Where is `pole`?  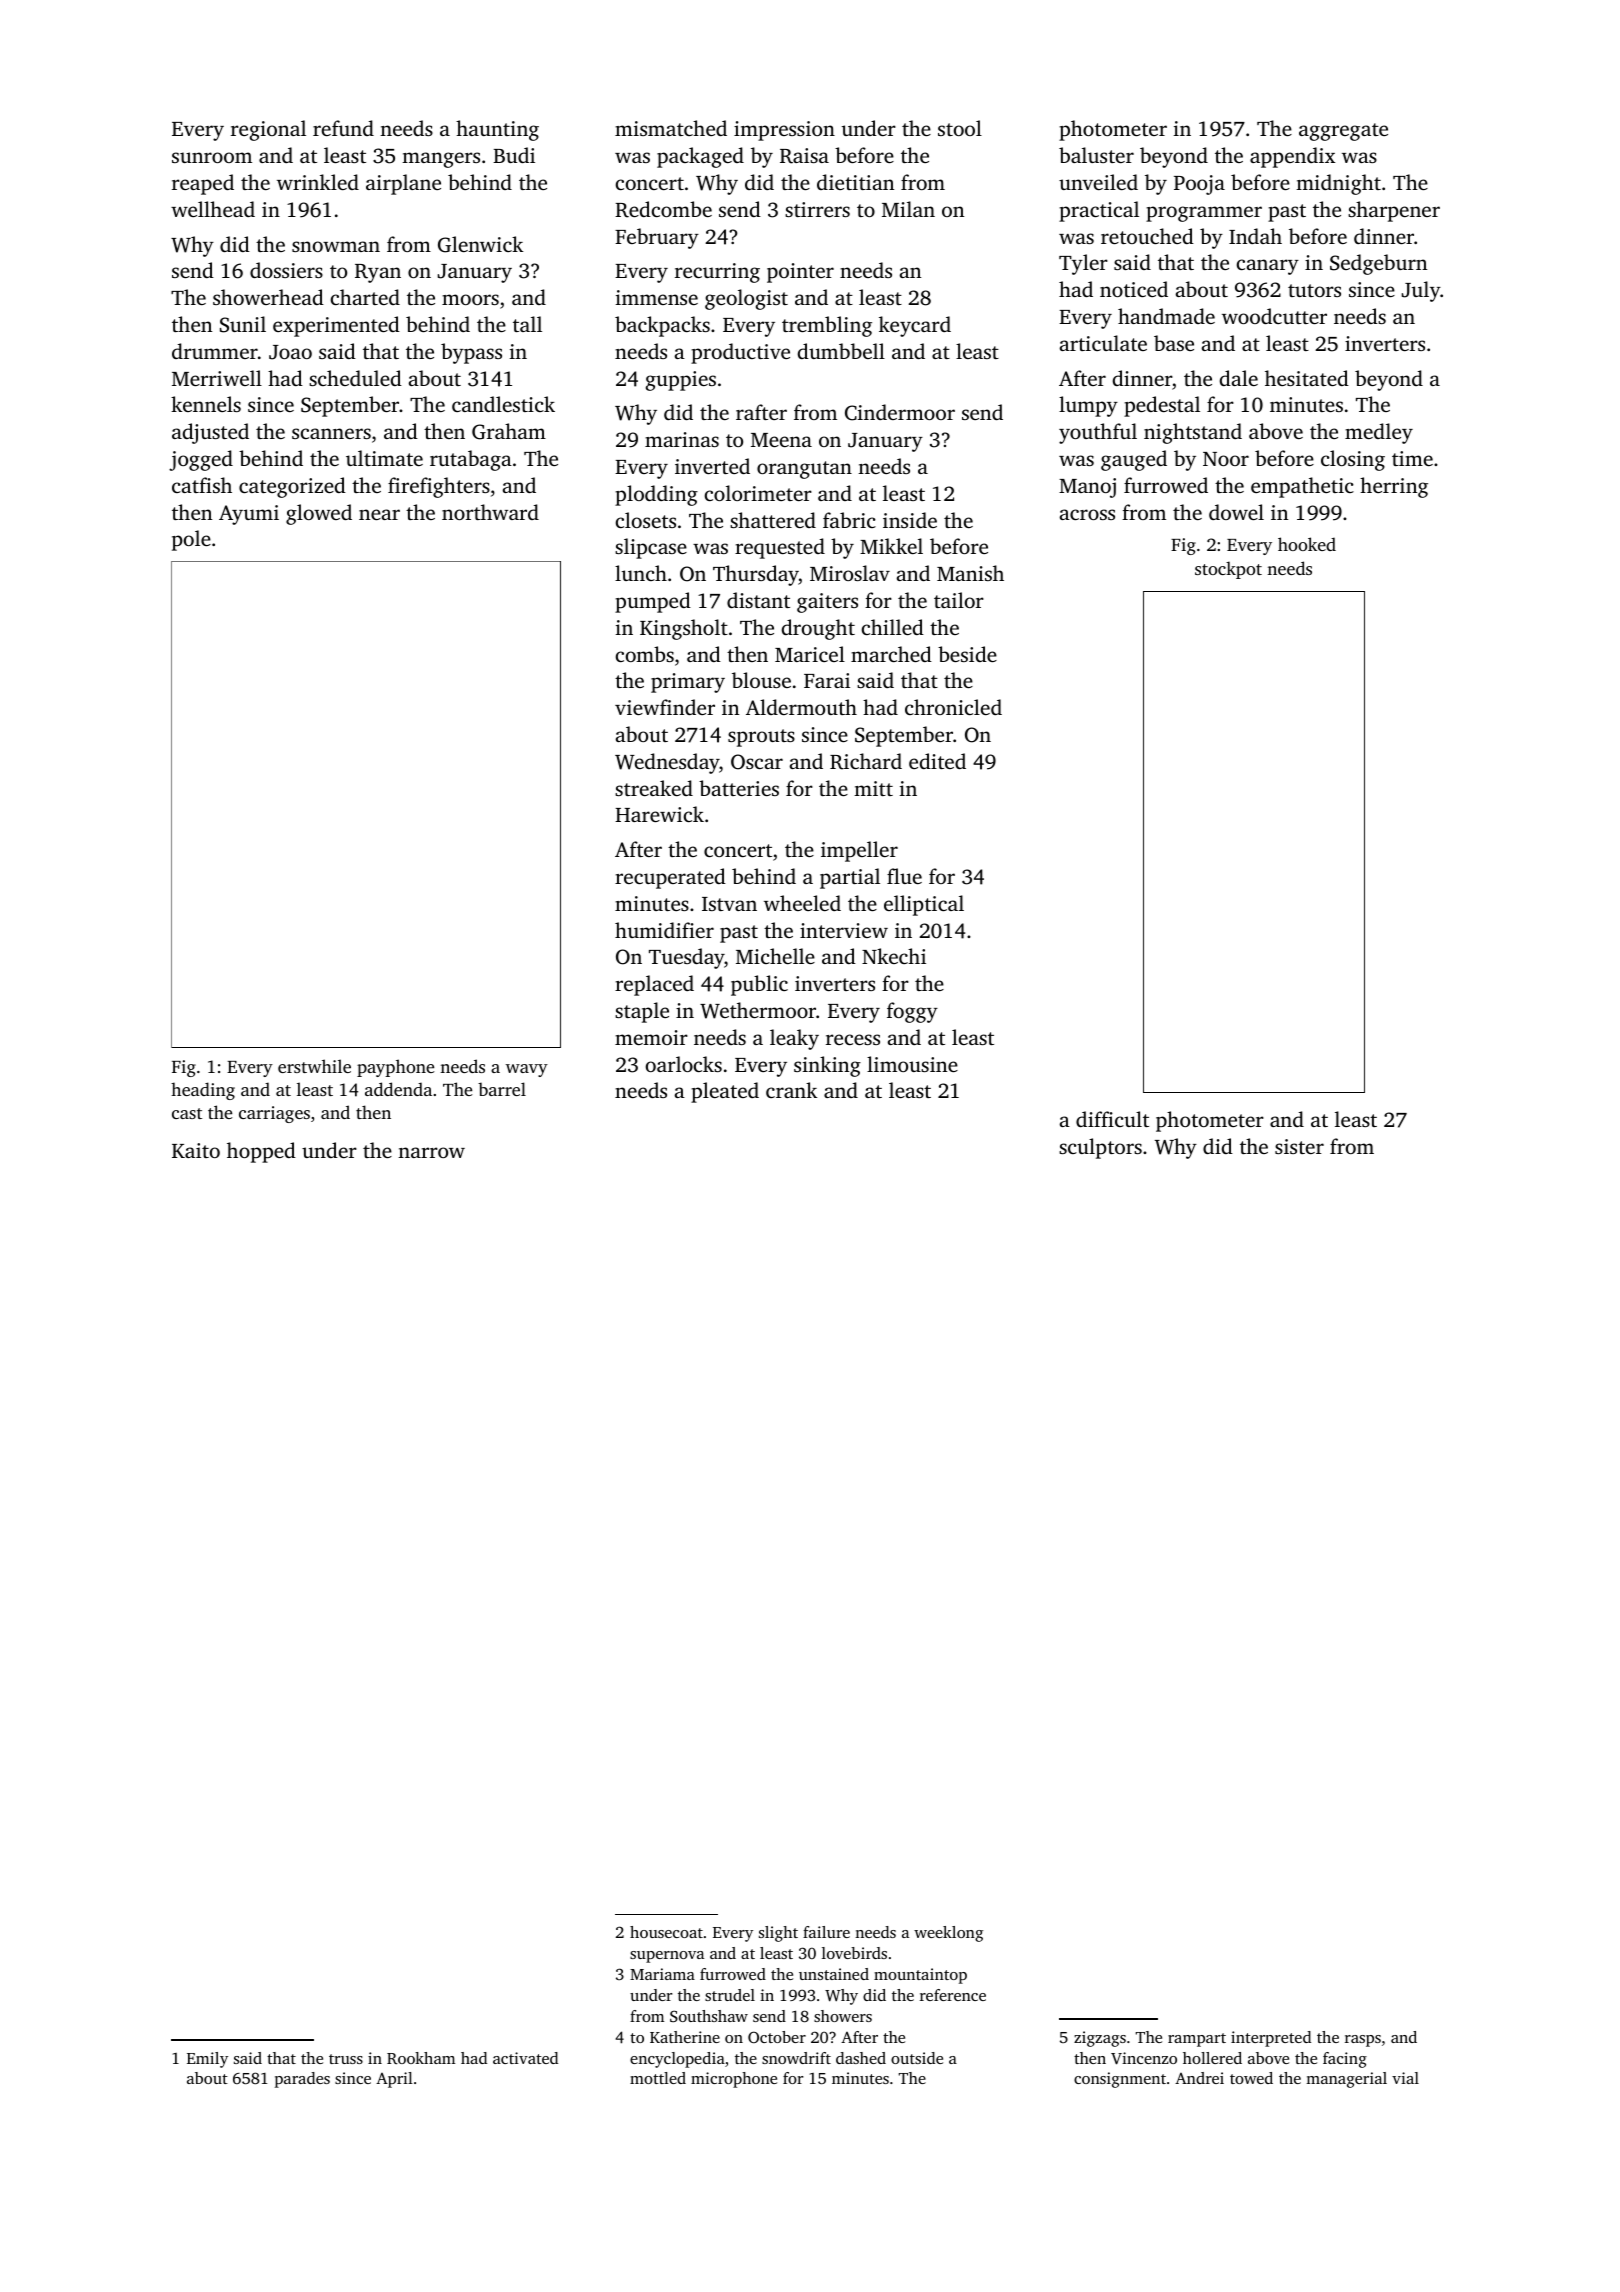 pole is located at coordinates (191, 540).
